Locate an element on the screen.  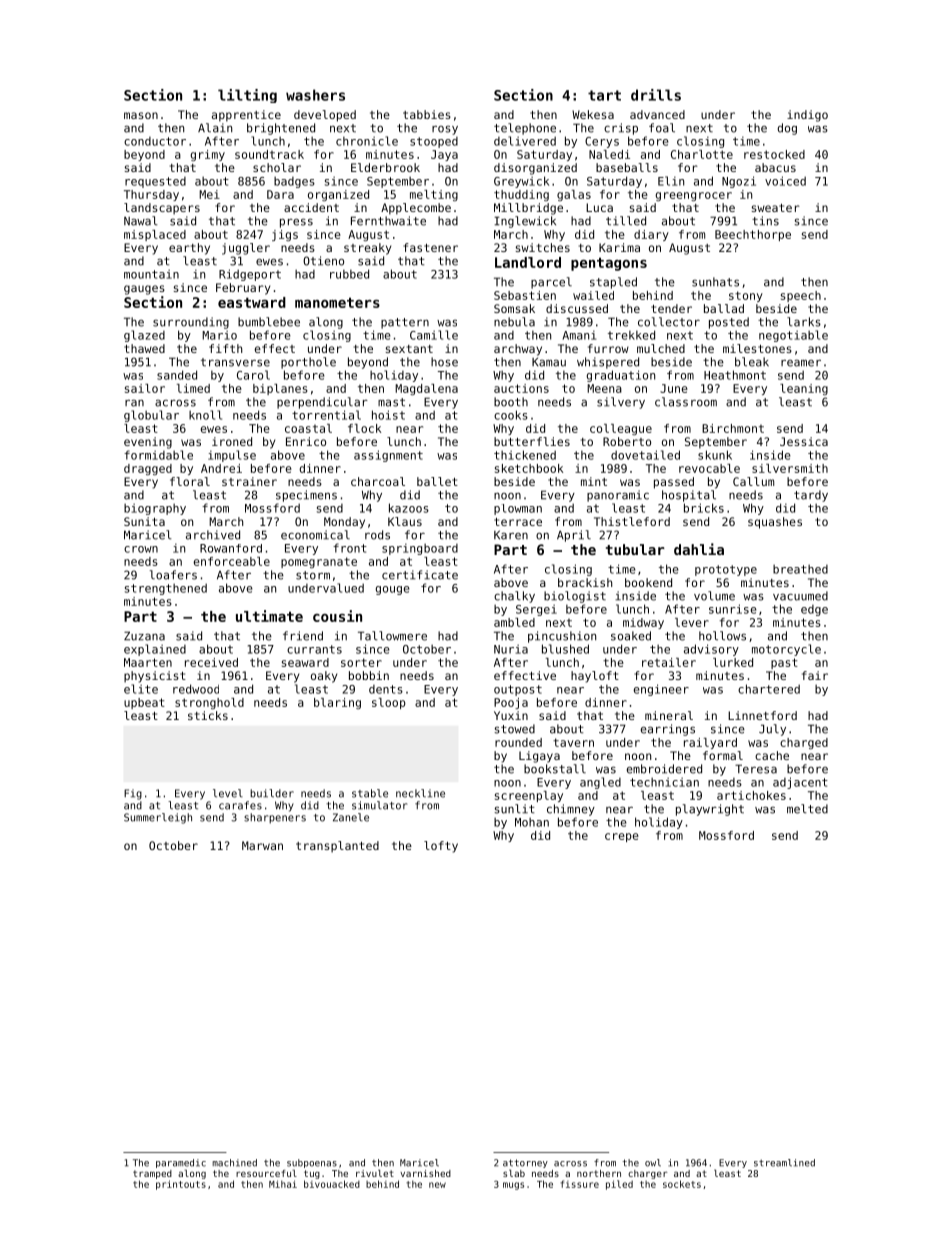
machined is located at coordinates (234, 1163).
